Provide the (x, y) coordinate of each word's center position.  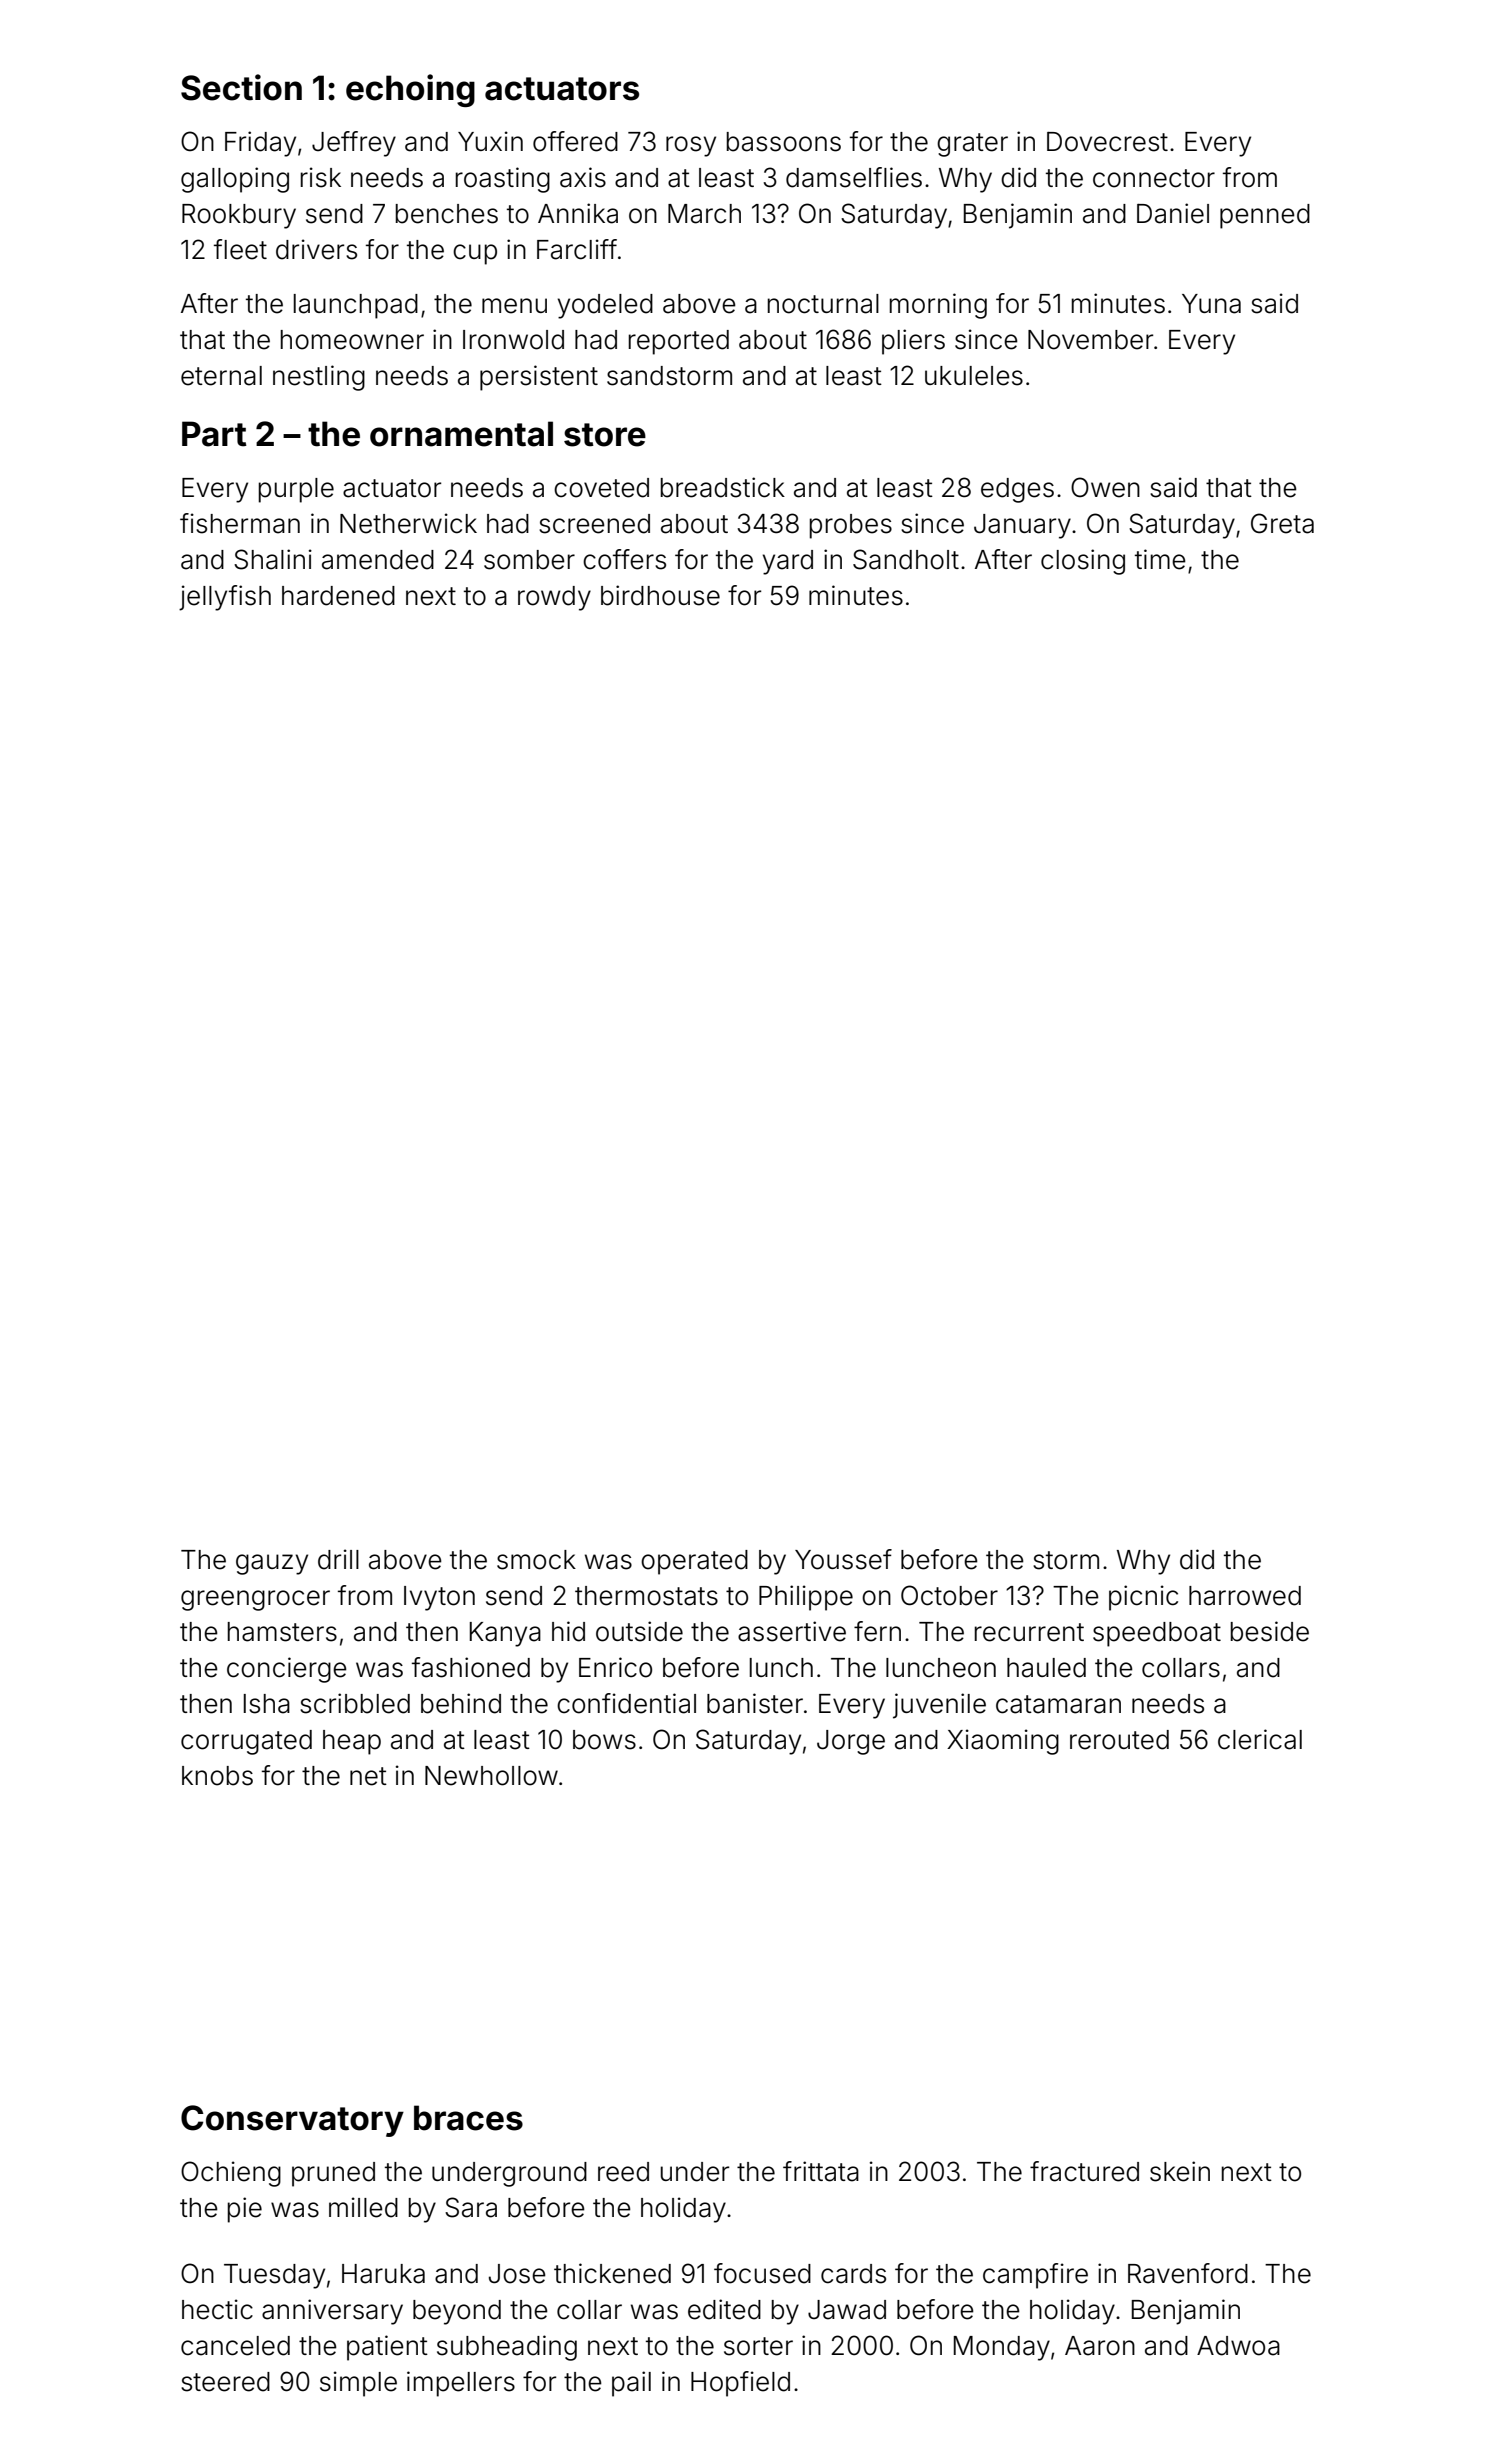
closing (1083, 562)
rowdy (554, 598)
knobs (217, 1776)
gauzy (272, 1564)
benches (447, 214)
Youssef (843, 1559)
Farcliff (577, 249)
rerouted (1119, 1740)
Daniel (1173, 213)
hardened (338, 596)
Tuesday (274, 2276)
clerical (1260, 1739)
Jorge (851, 1742)
